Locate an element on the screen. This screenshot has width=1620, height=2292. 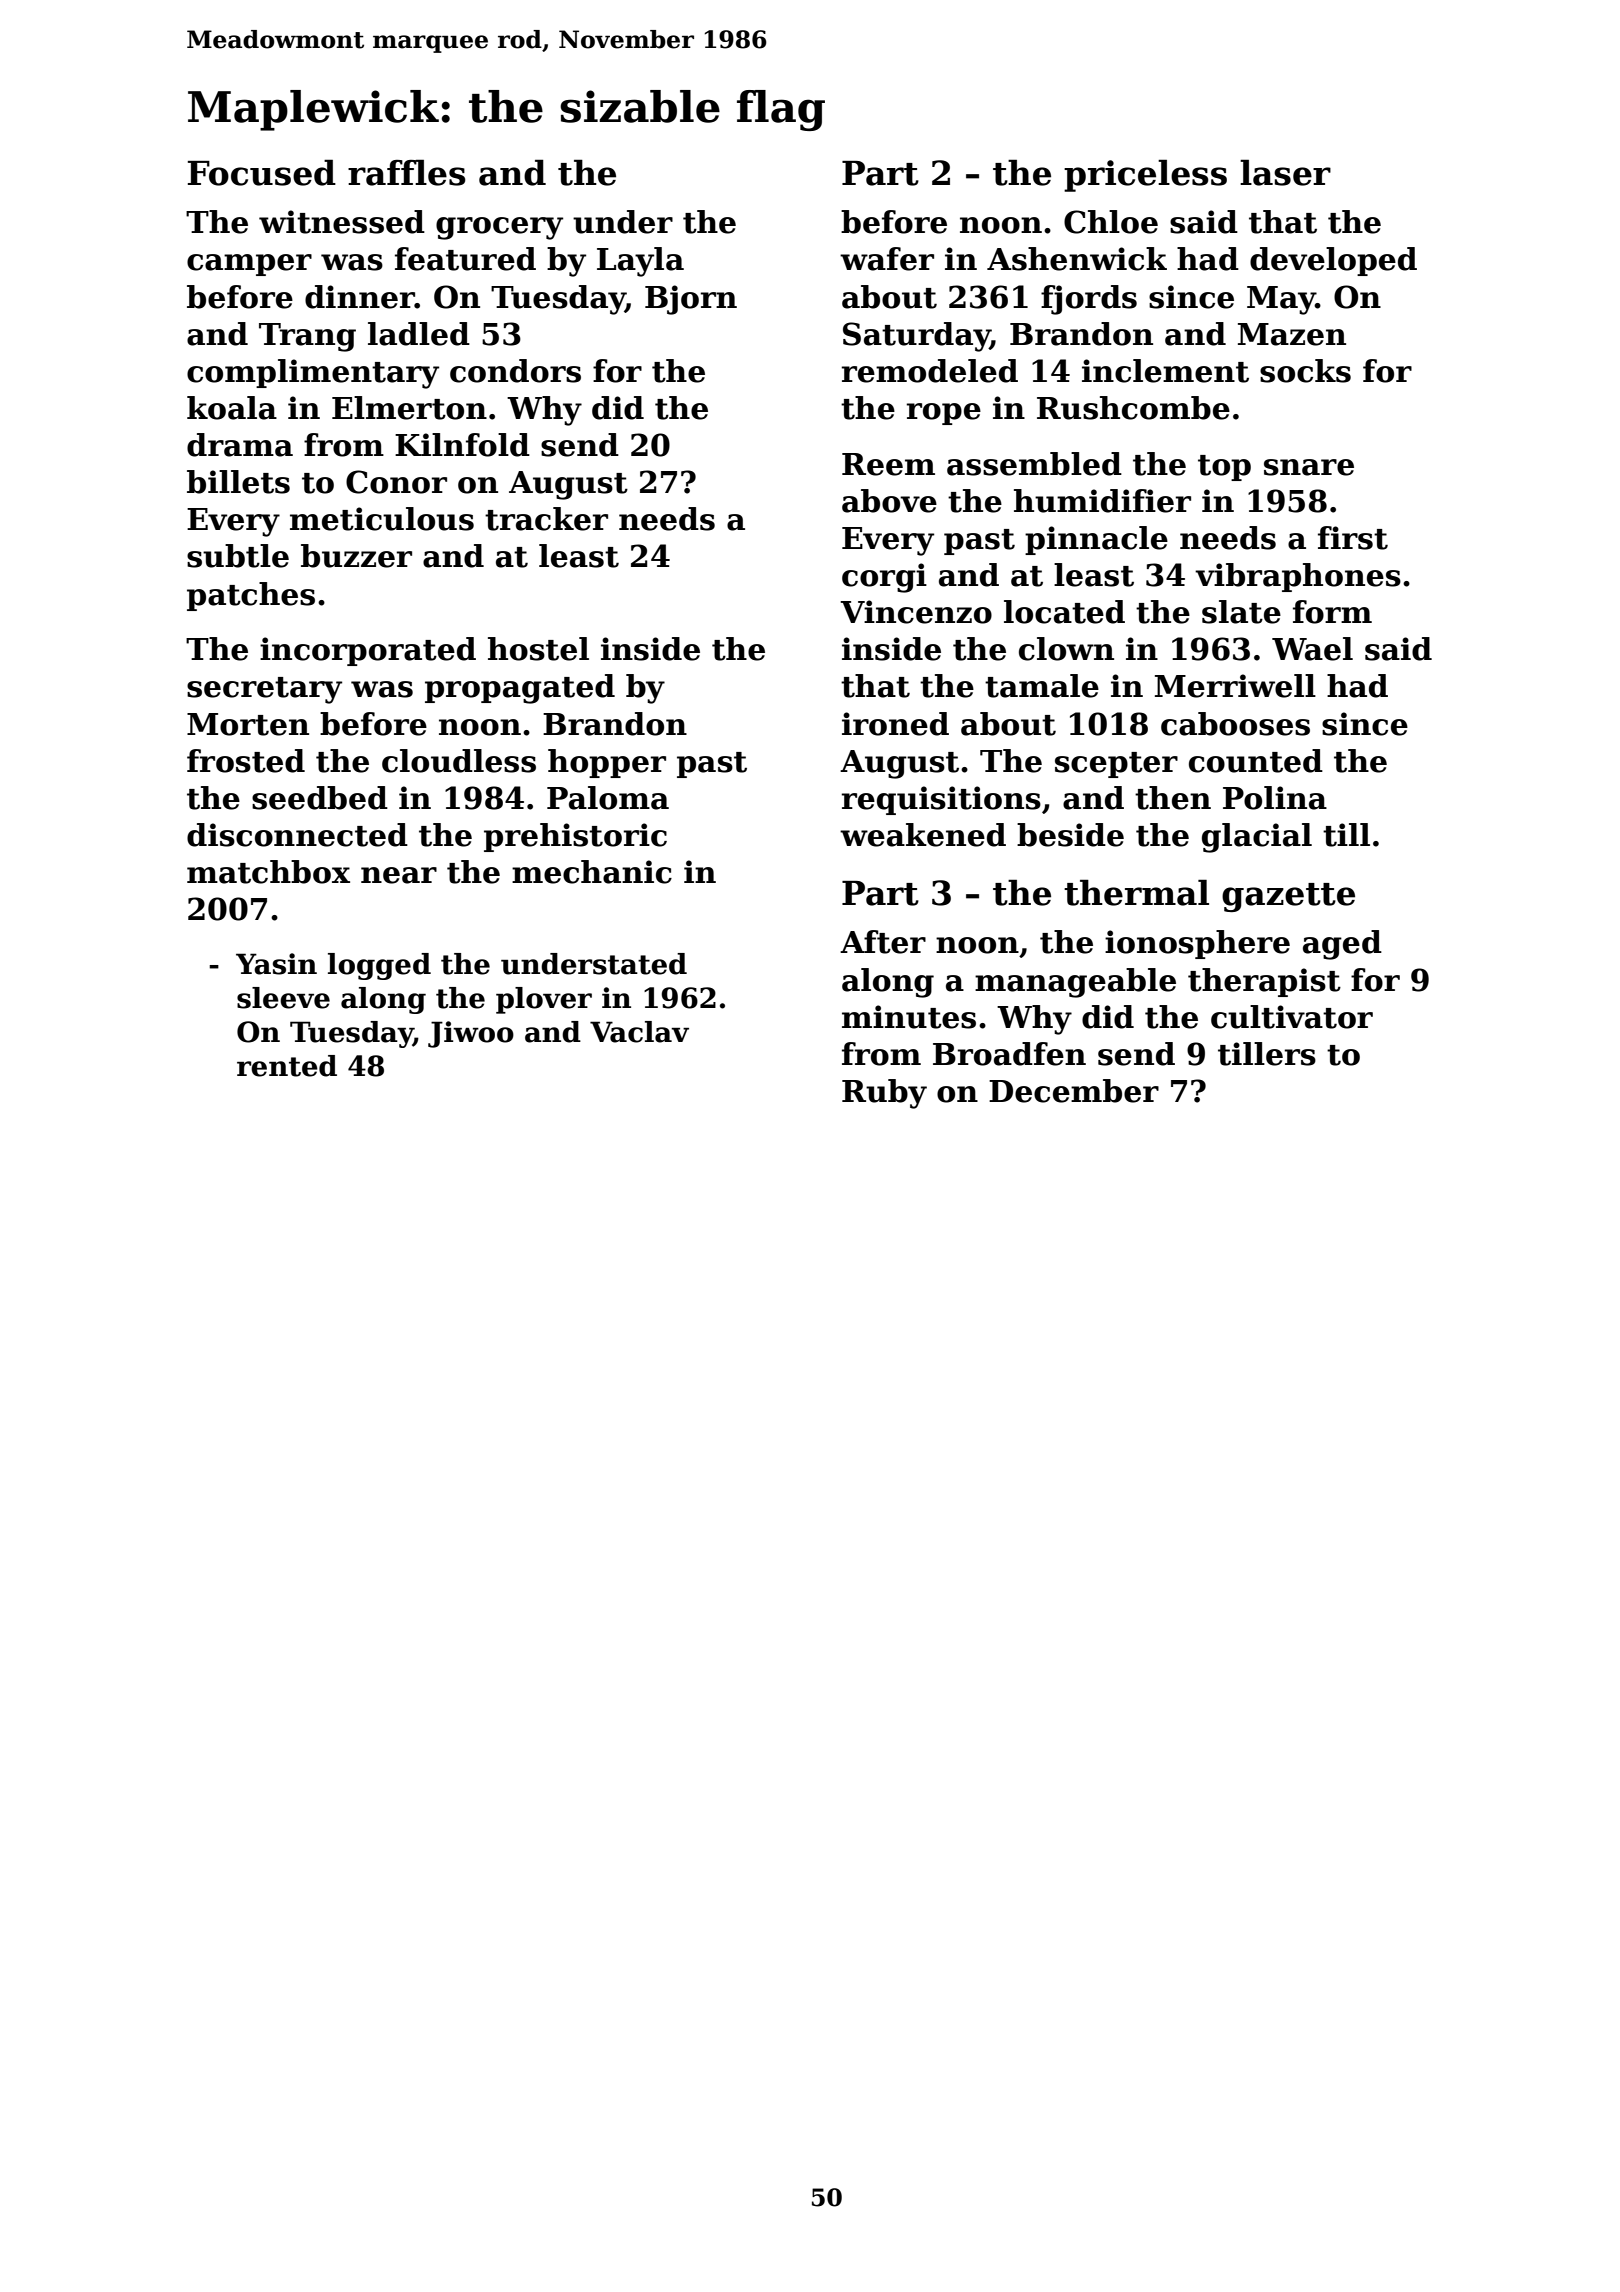
remodeled is located at coordinates (930, 371).
